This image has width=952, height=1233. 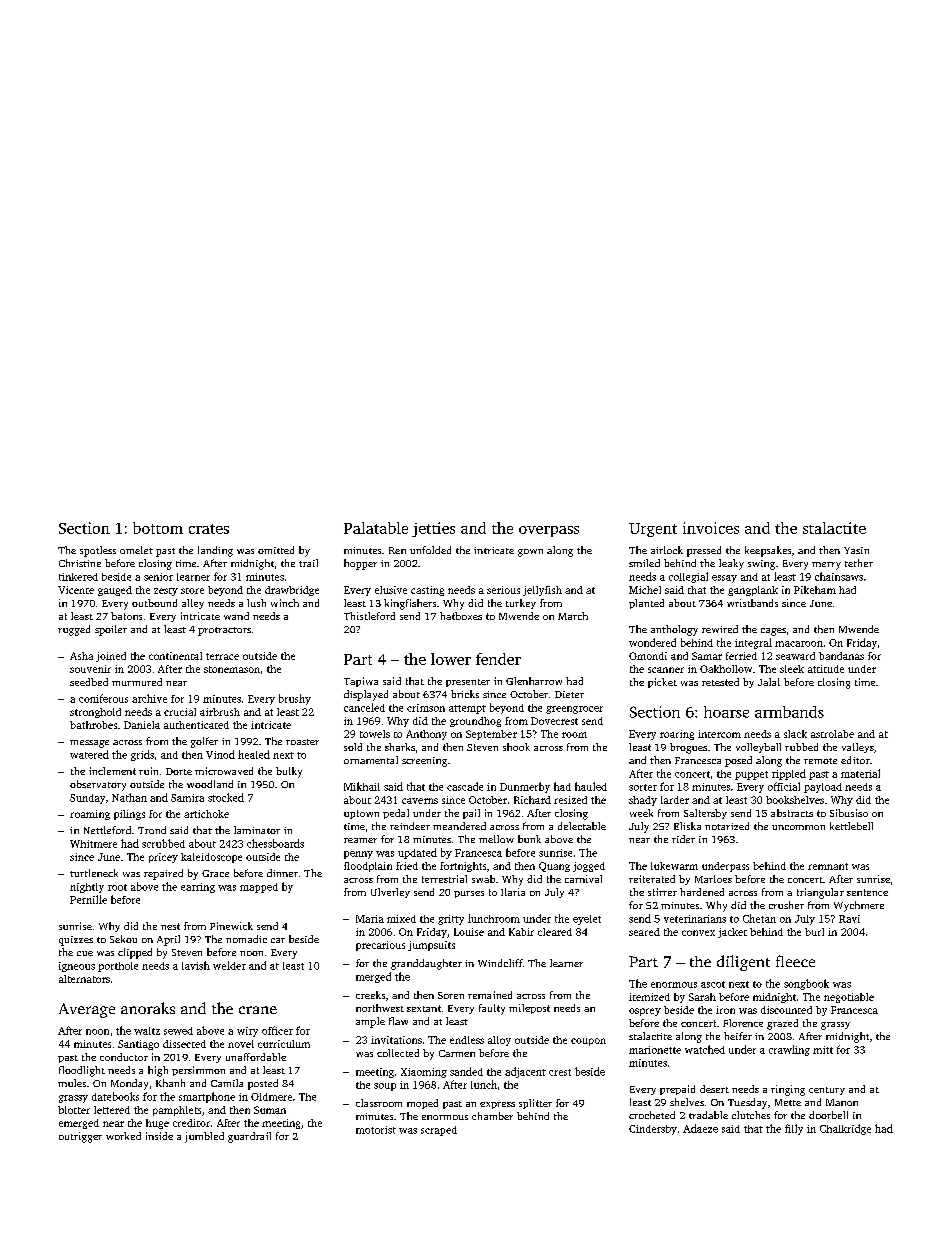 What do you see at coordinates (220, 712) in the image?
I see `airbrush` at bounding box center [220, 712].
